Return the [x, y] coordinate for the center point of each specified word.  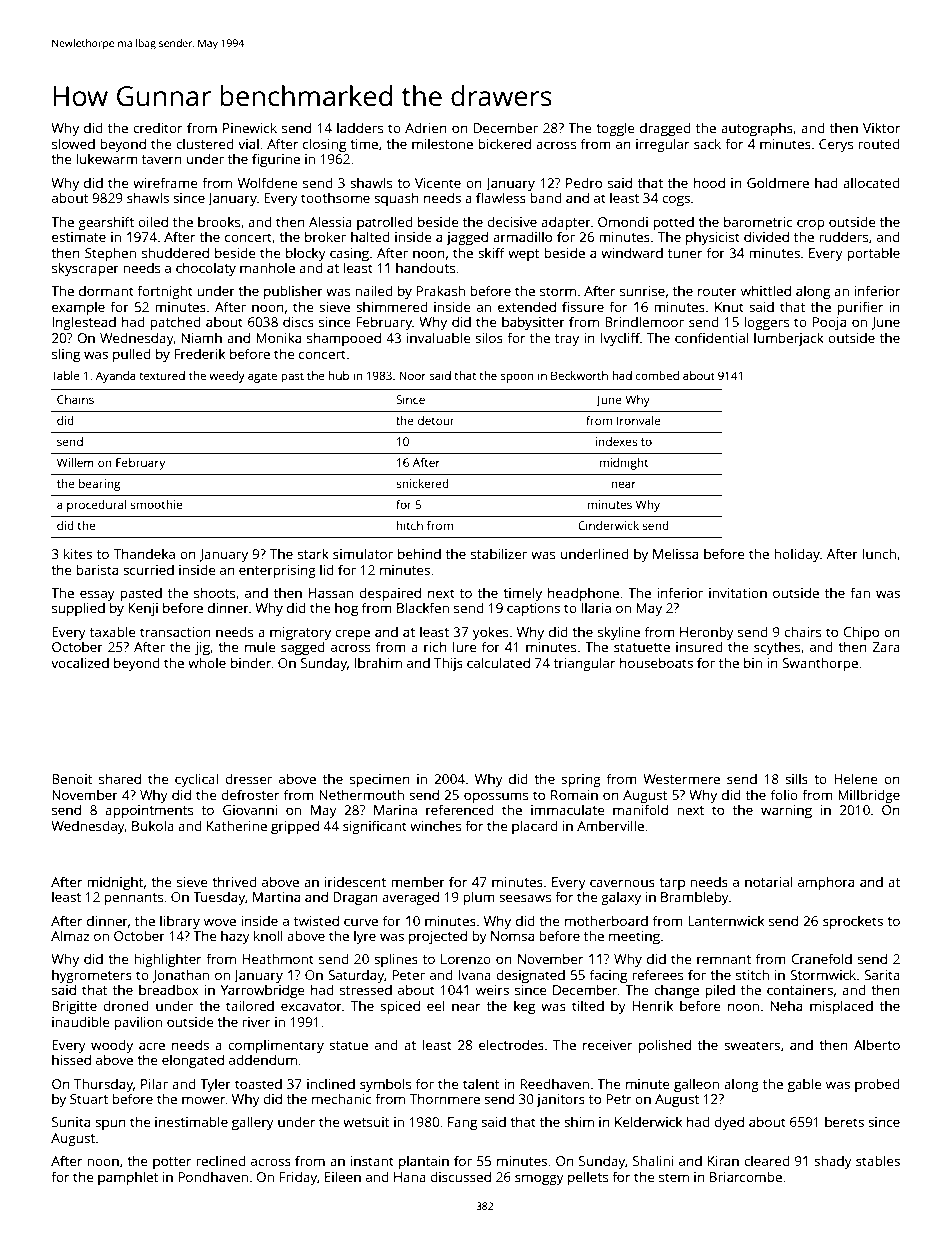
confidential [711, 337]
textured [162, 375]
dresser [248, 778]
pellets [588, 1178]
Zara [886, 647]
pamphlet [128, 1178]
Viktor [881, 127]
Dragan [355, 898]
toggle [615, 129]
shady [833, 1162]
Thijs [448, 664]
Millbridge [869, 796]
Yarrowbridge [263, 991]
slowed [73, 143]
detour [436, 420]
